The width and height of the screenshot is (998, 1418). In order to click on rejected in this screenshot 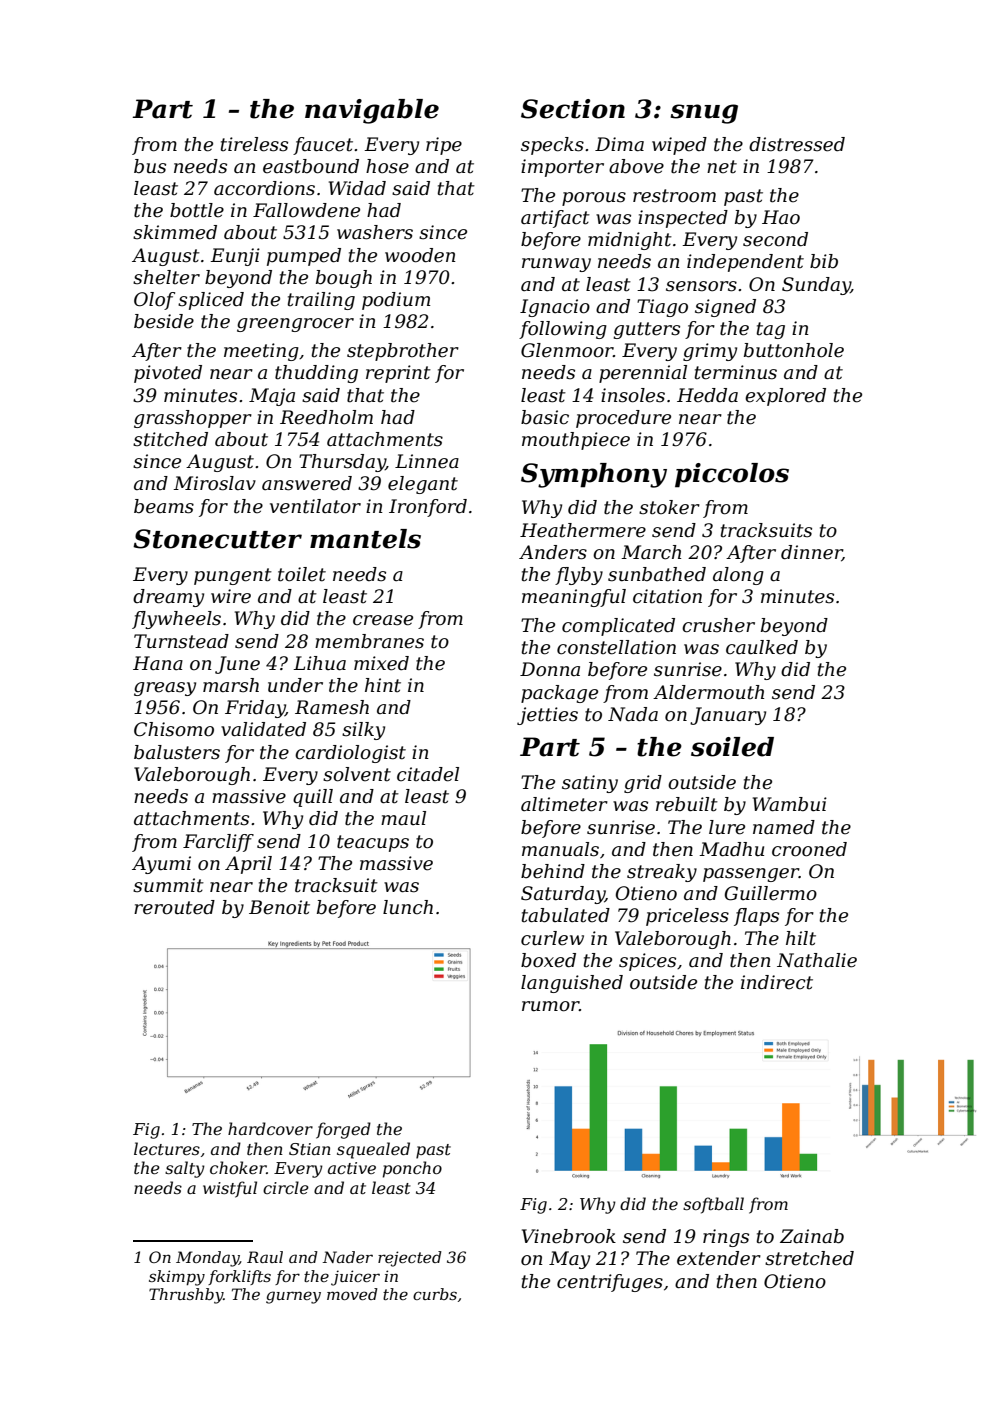, I will do `click(410, 1259)`.
